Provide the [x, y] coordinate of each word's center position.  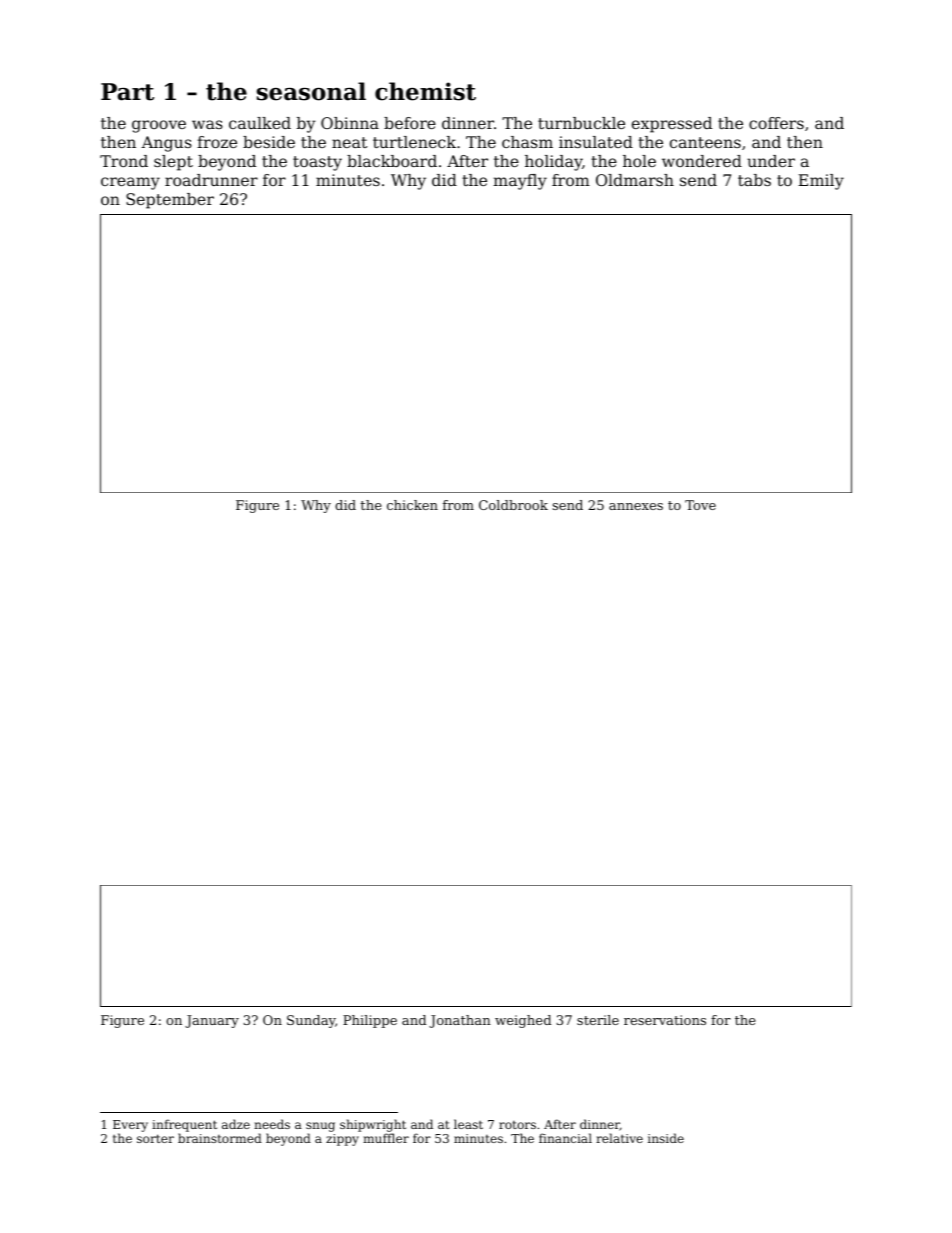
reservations [665, 1020]
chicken [412, 505]
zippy [342, 1140]
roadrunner [211, 180]
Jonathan [460, 1021]
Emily [821, 182]
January [212, 1021]
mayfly [520, 182]
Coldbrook [513, 505]
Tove [700, 505]
